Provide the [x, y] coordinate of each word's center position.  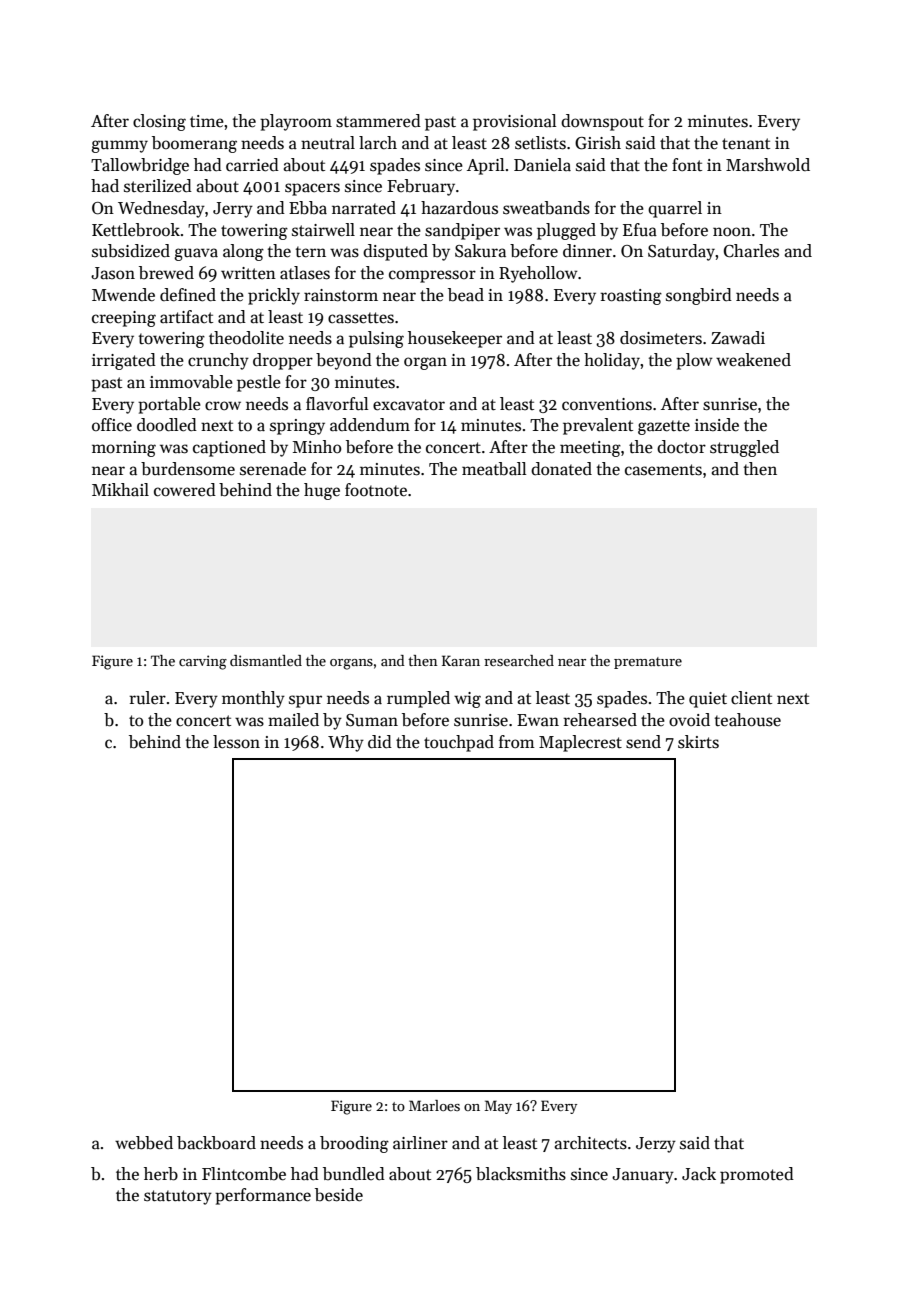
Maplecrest [580, 743]
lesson [236, 742]
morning [124, 449]
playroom [296, 122]
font [687, 164]
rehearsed [600, 720]
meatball [494, 469]
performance [263, 1196]
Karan [461, 660]
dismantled [266, 660]
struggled [744, 448]
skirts [698, 742]
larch [378, 143]
